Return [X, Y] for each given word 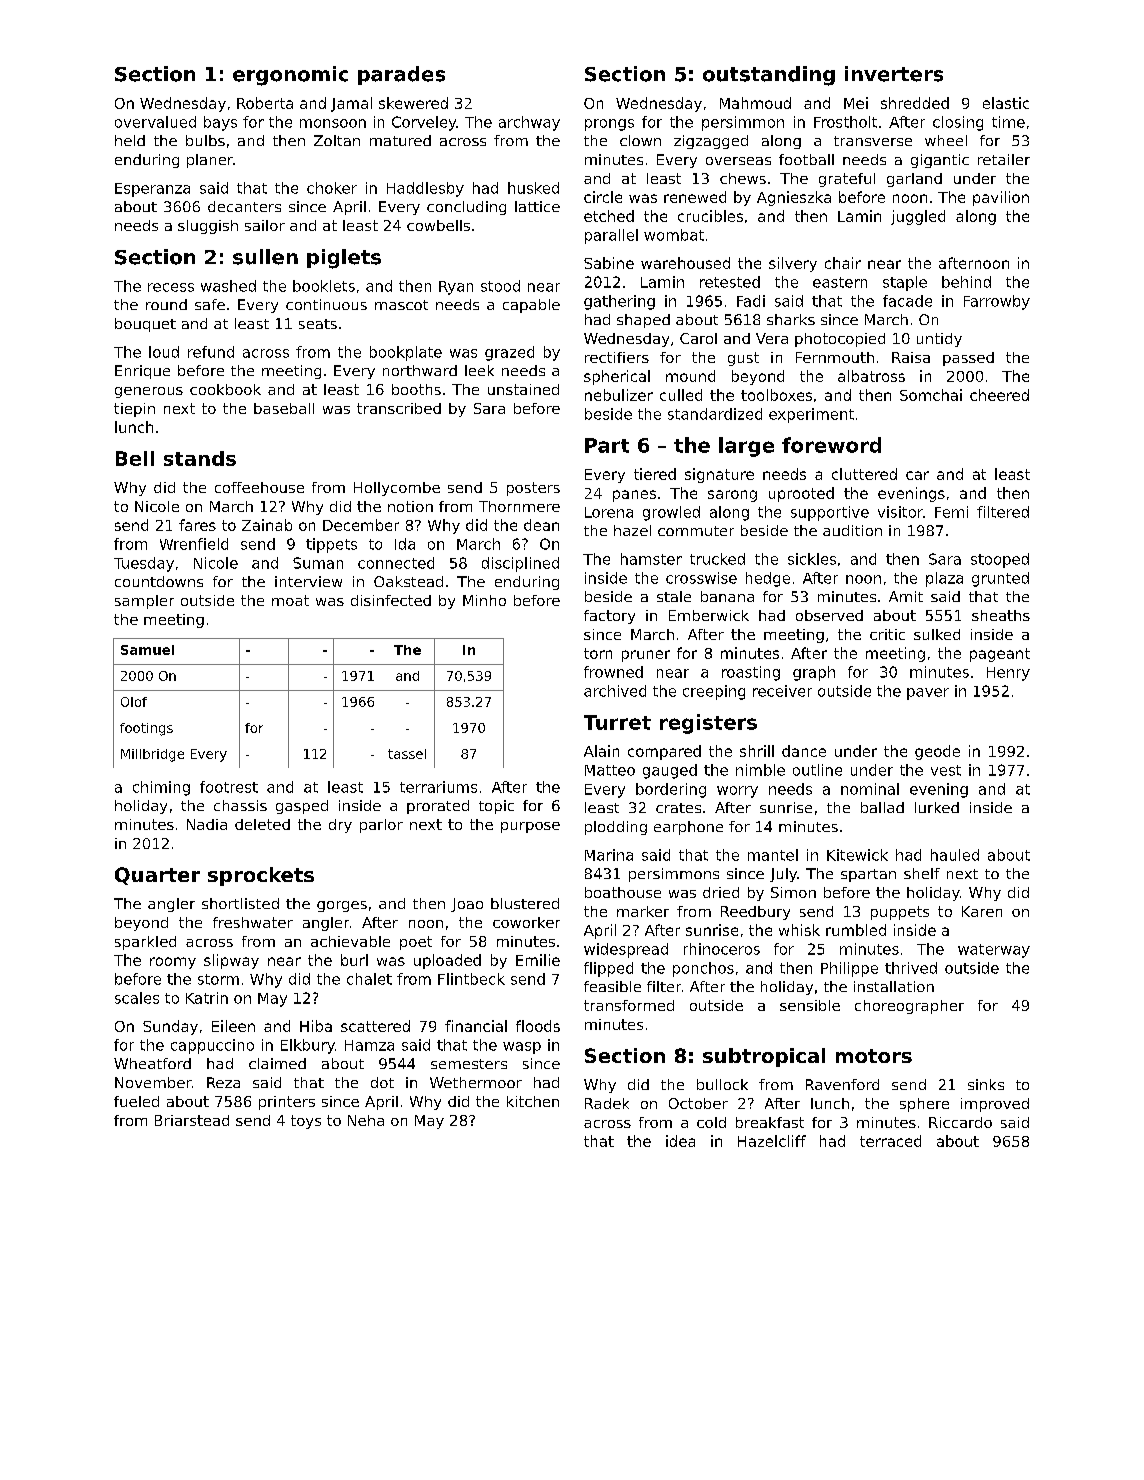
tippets [331, 545]
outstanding [769, 76]
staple [905, 283]
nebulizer [619, 395]
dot [382, 1082]
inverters [894, 74]
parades [401, 75]
